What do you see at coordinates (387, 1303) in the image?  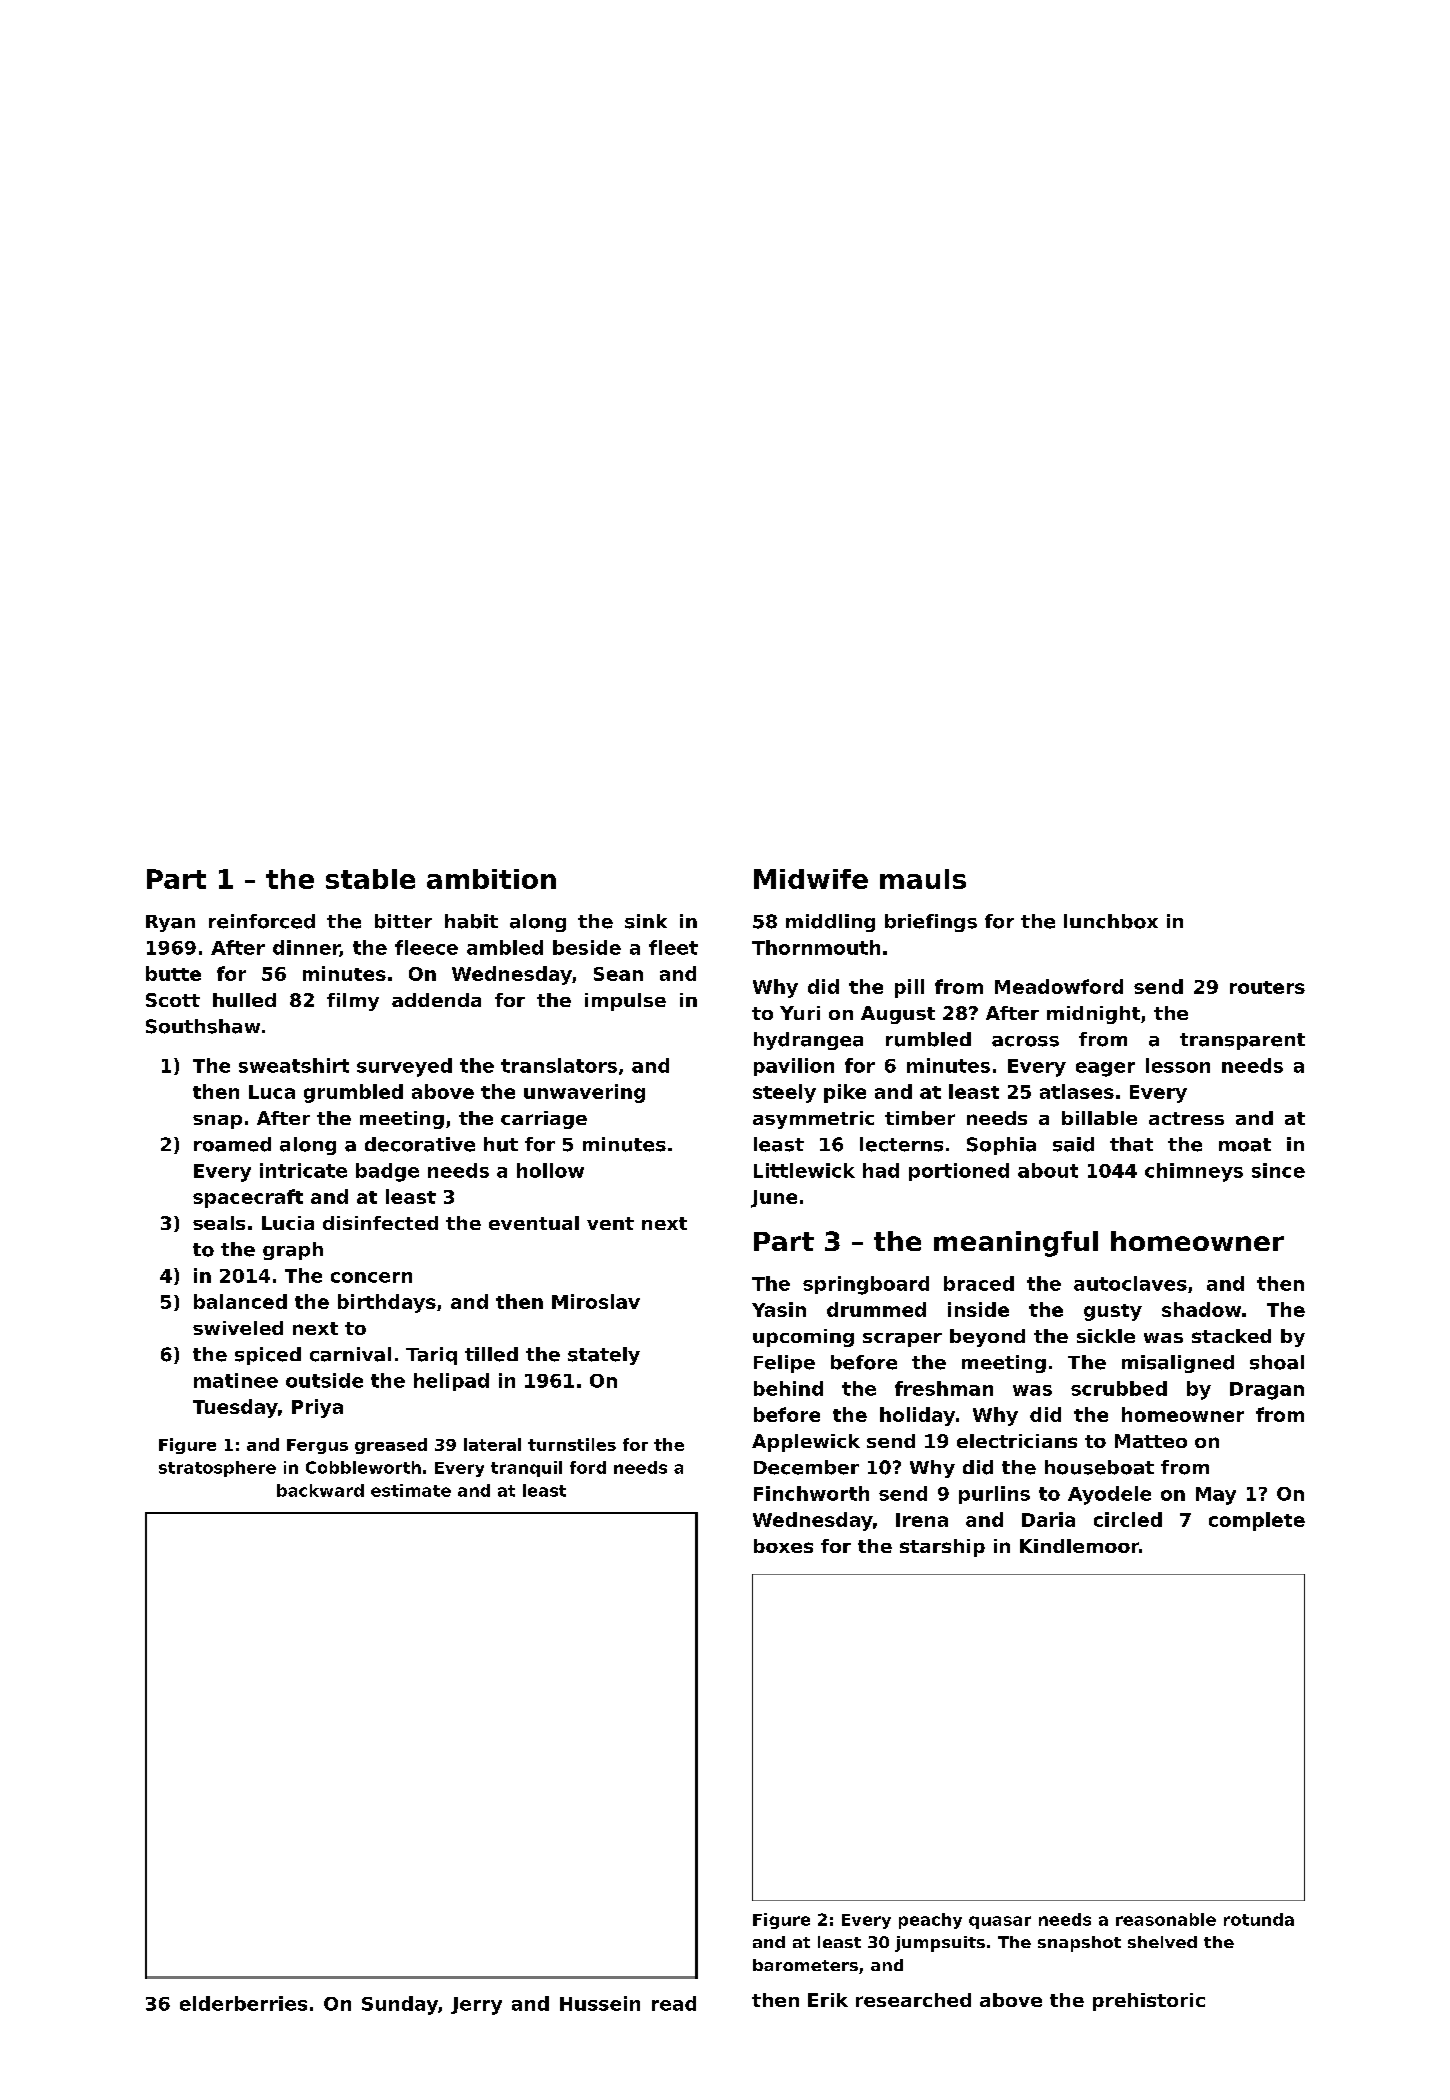 I see `birthdays` at bounding box center [387, 1303].
